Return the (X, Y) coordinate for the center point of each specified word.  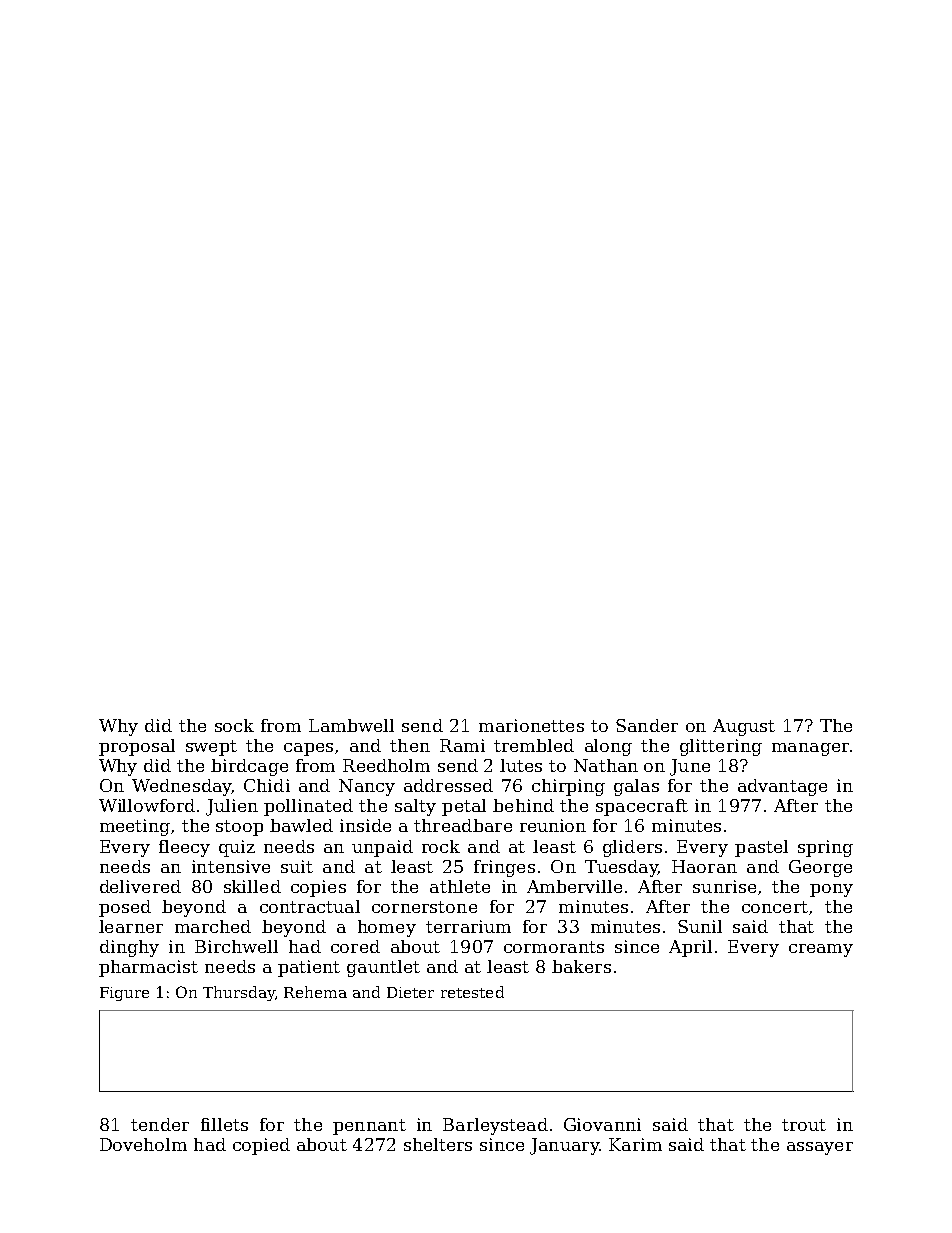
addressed (448, 785)
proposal (137, 747)
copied (261, 1146)
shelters (438, 1144)
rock (441, 846)
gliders (632, 848)
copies (318, 888)
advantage (782, 787)
